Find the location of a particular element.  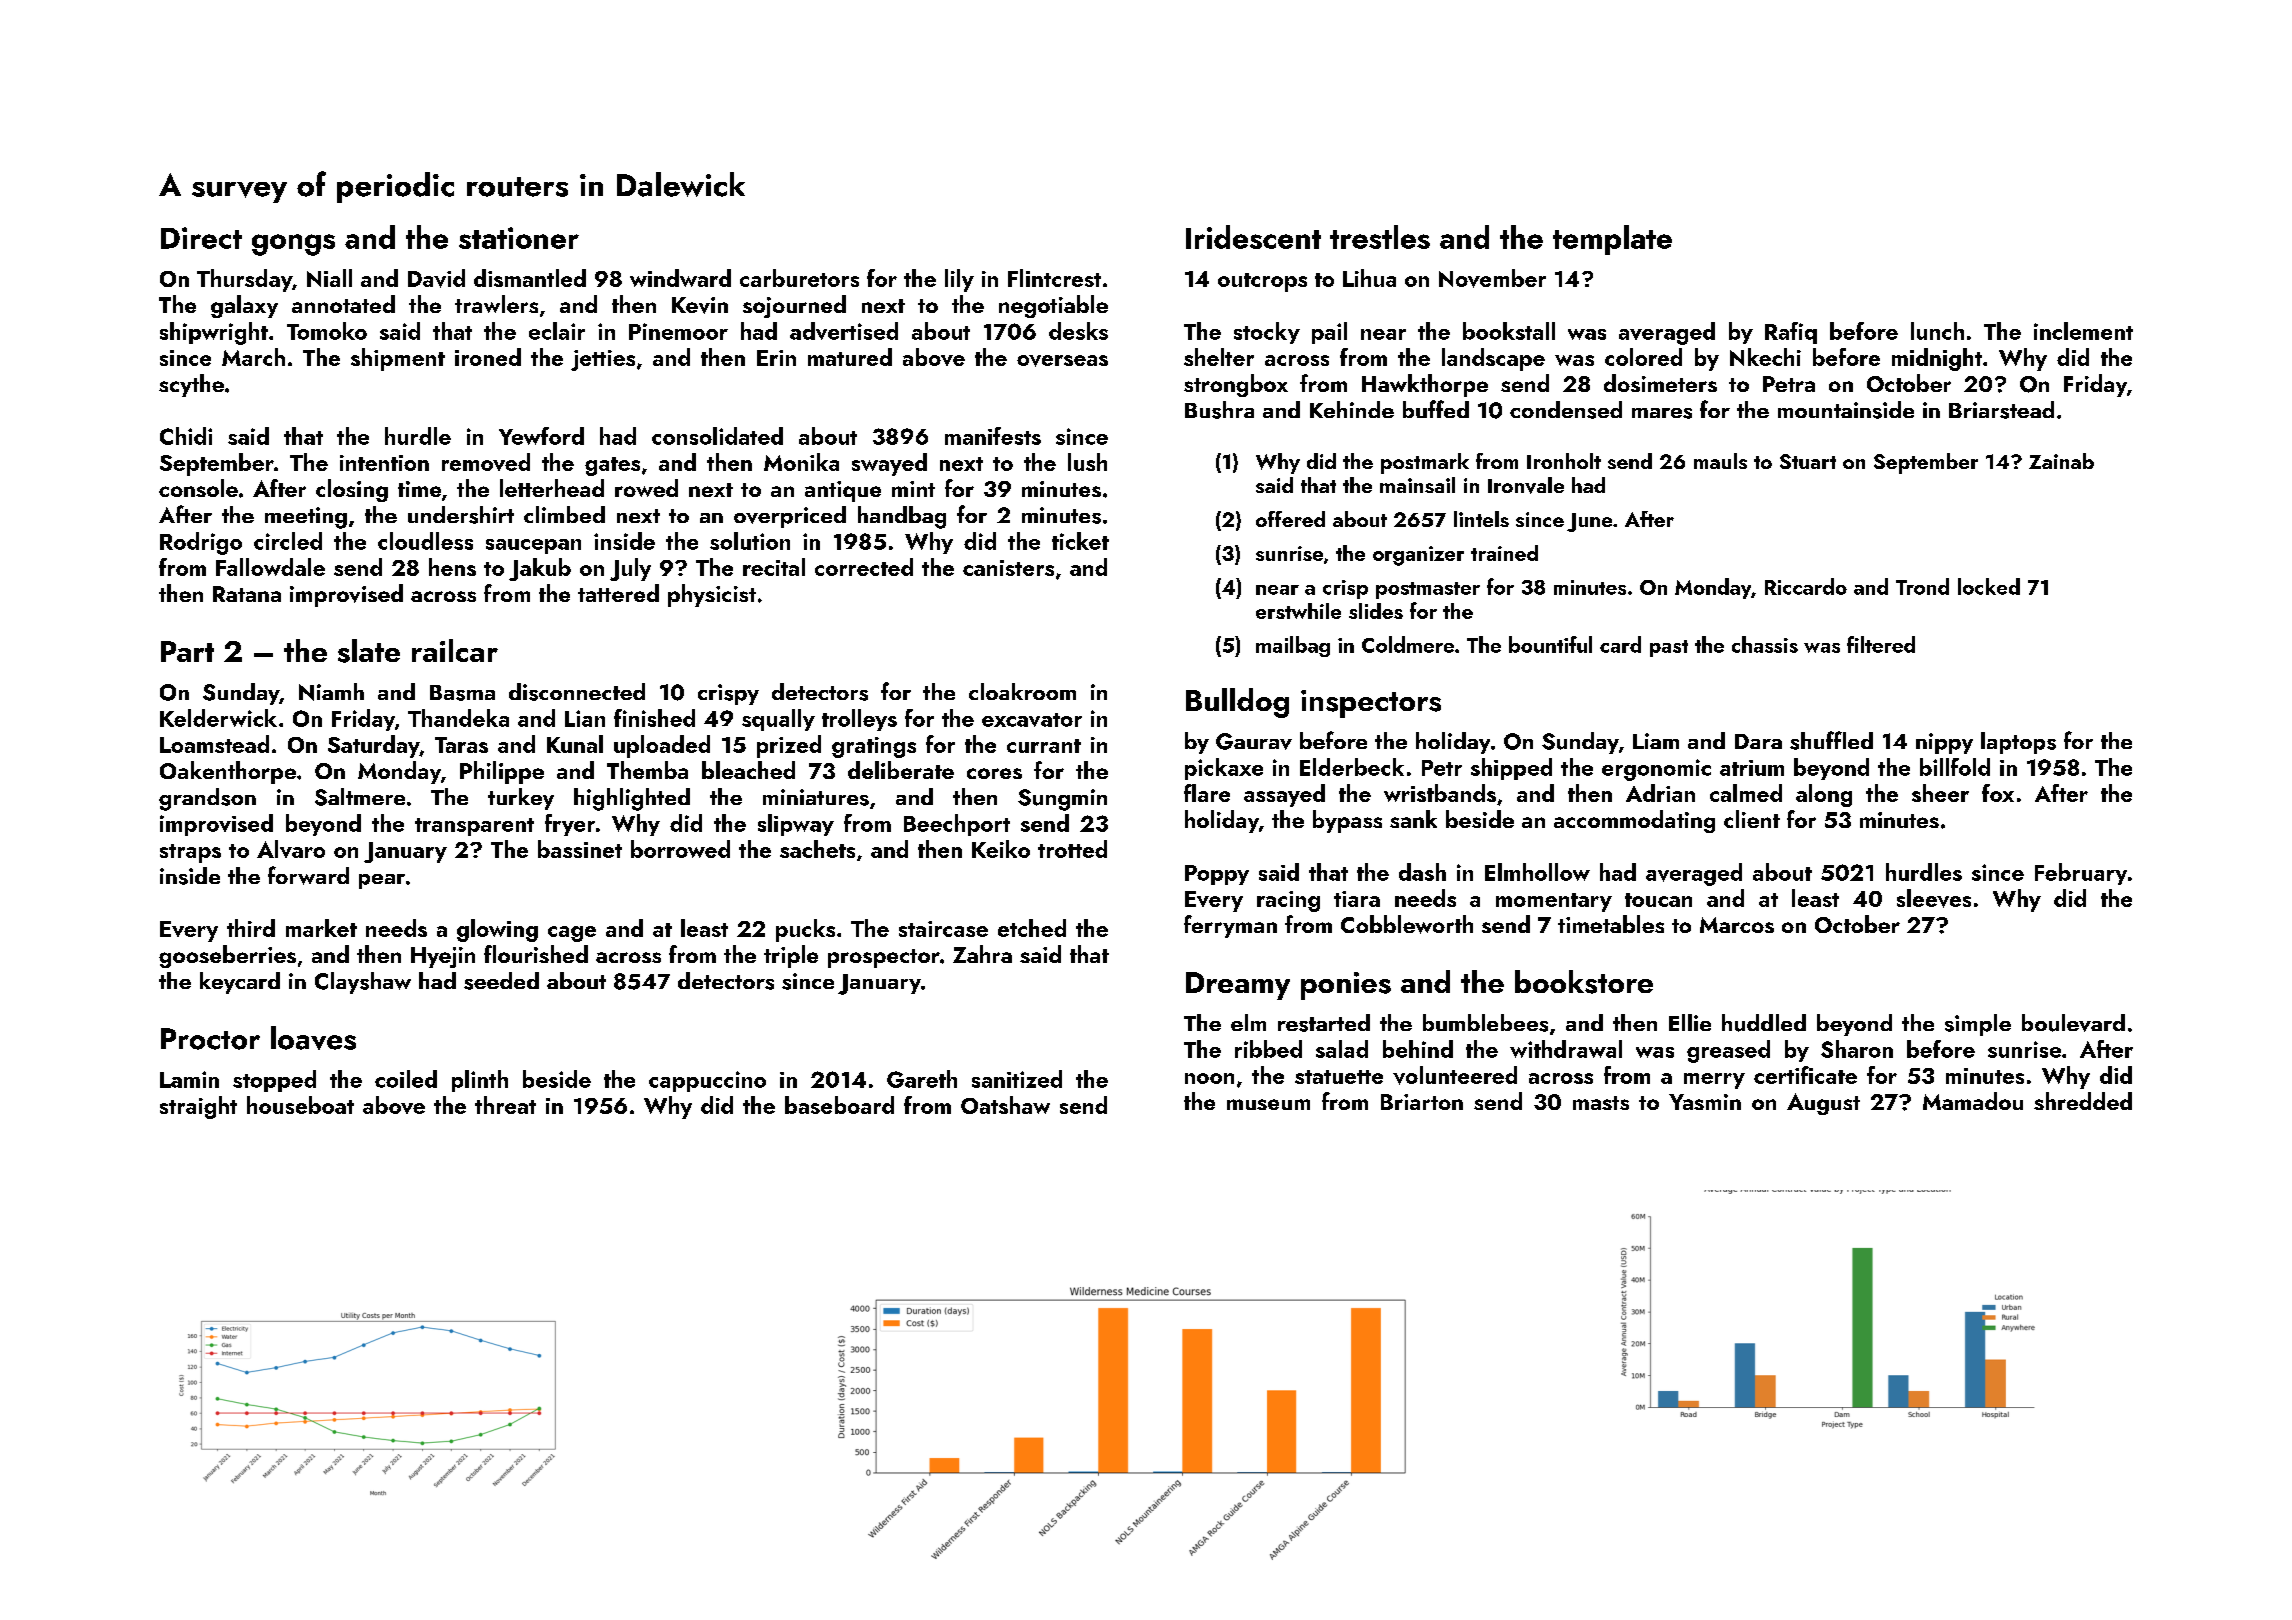

cloakroom is located at coordinates (1022, 691).
